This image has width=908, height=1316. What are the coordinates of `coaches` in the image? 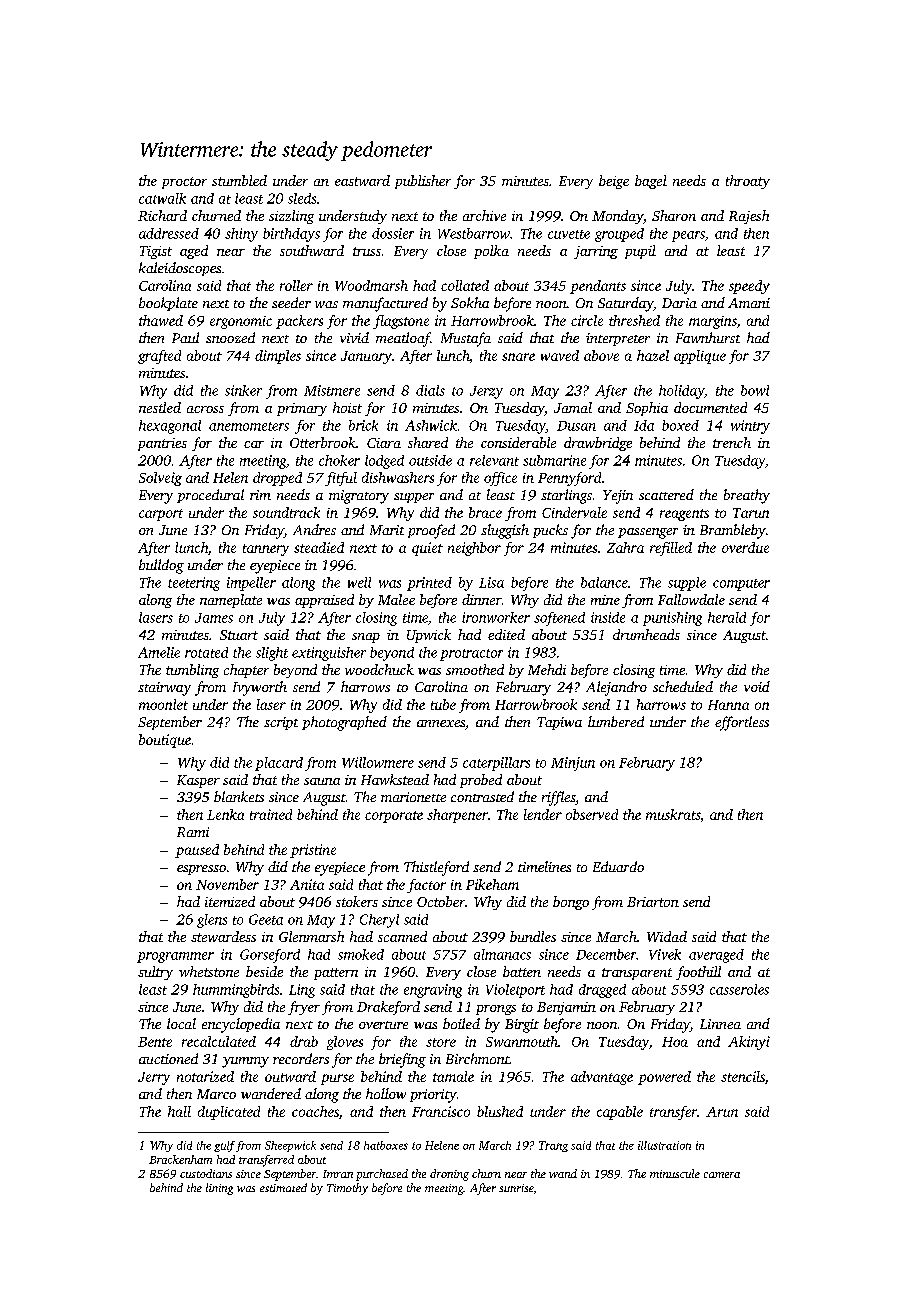 It's located at (315, 1111).
